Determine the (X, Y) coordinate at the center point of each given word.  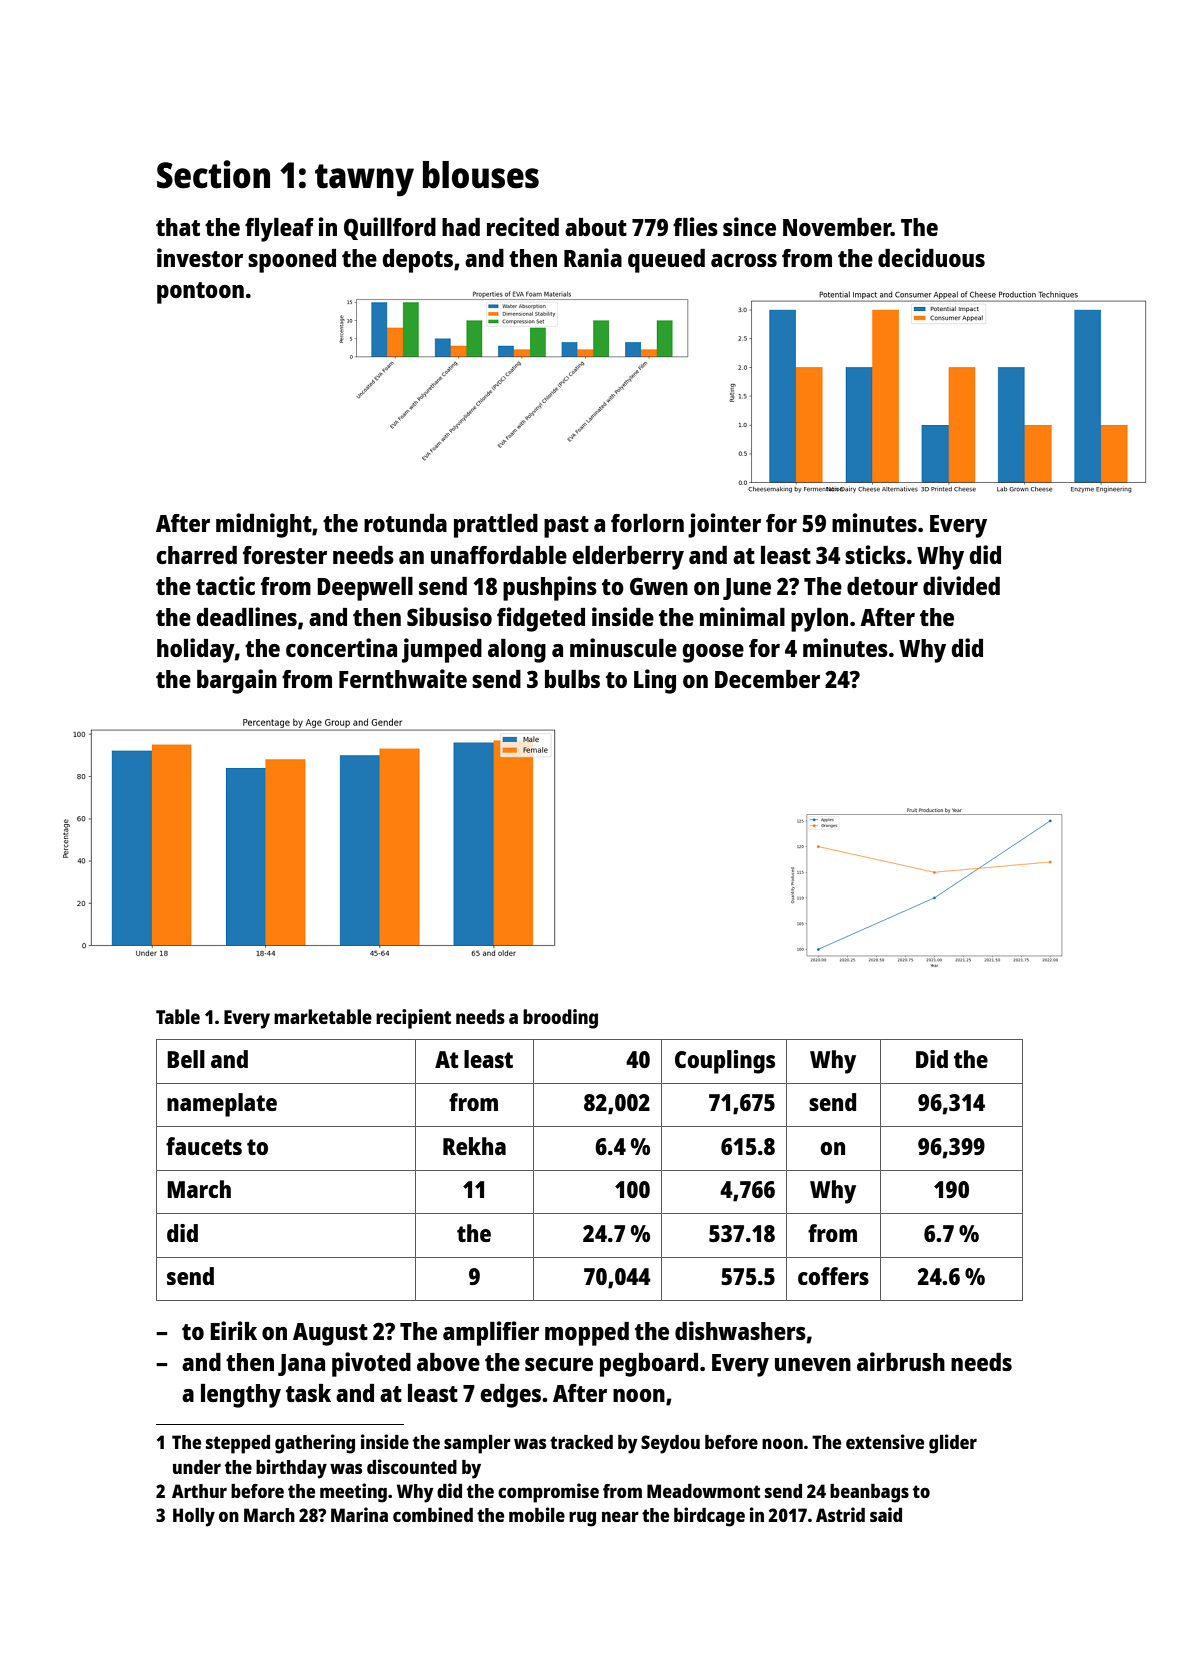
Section (213, 174)
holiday (196, 650)
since (749, 226)
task (308, 1393)
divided (961, 585)
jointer (724, 525)
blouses (481, 175)
